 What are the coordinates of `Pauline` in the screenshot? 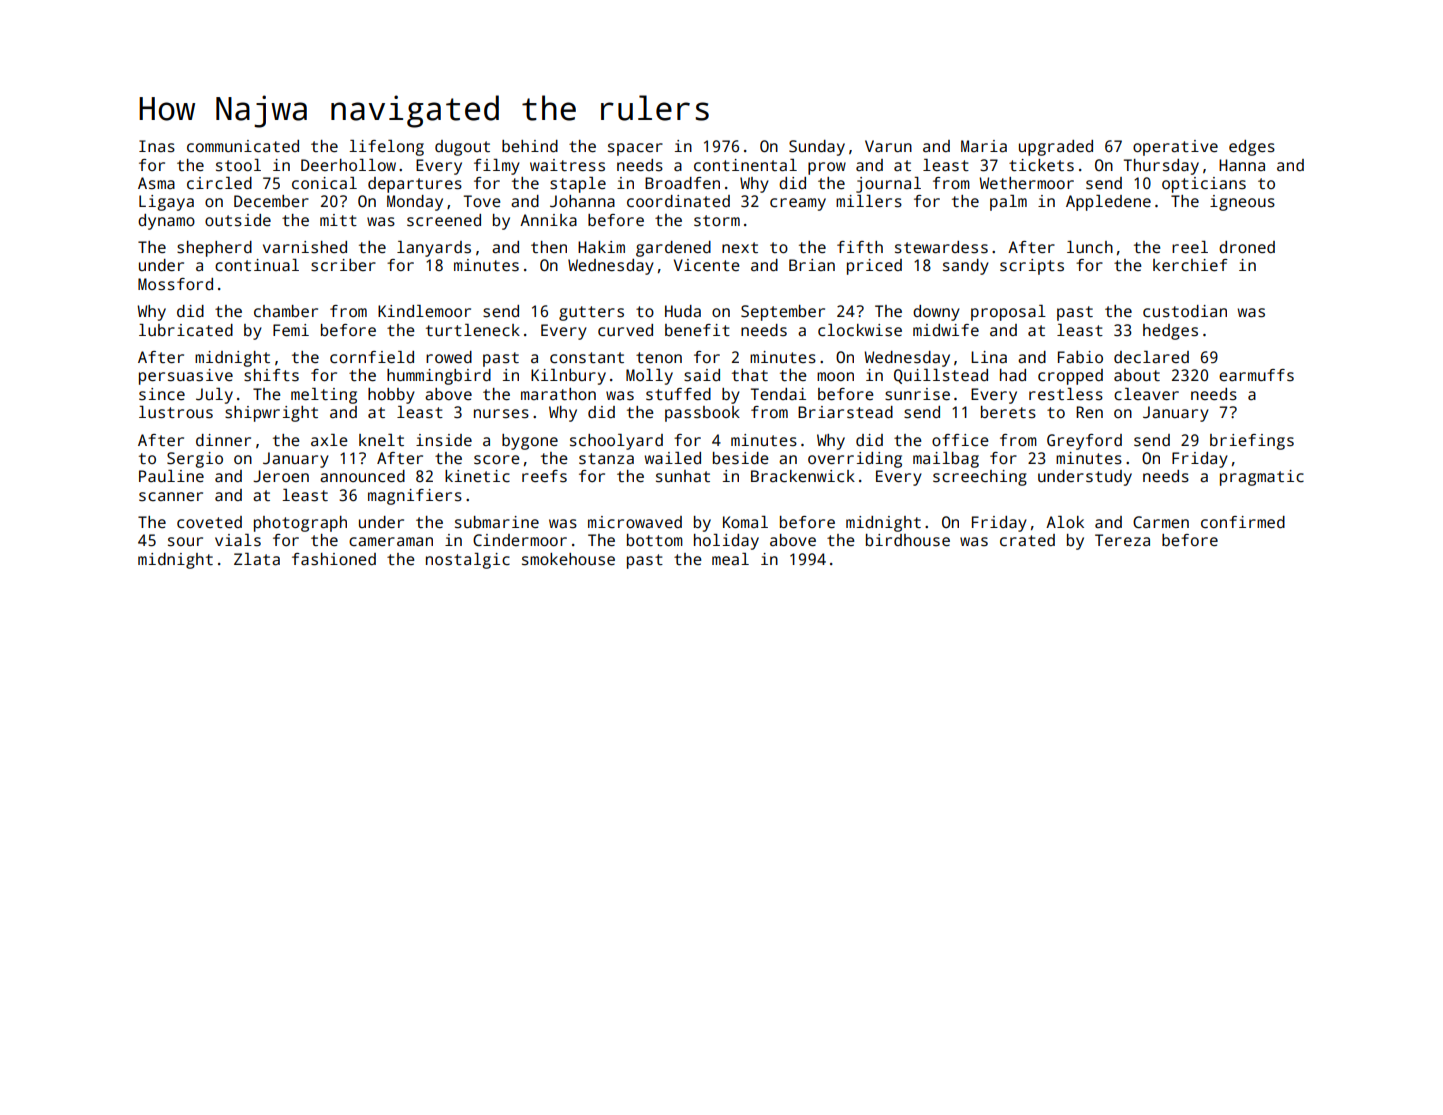 It's located at (171, 476).
